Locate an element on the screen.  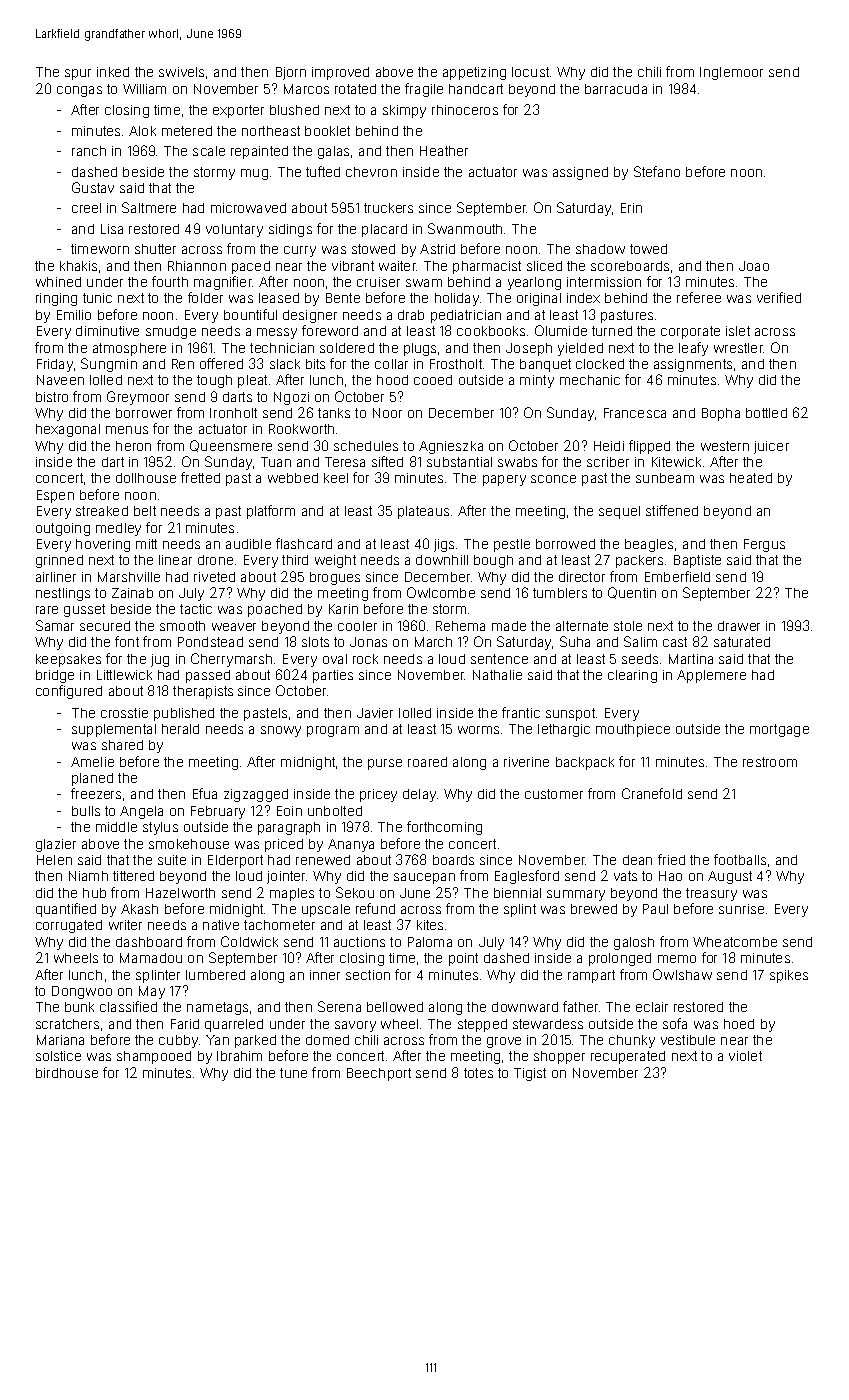
waiter is located at coordinates (397, 266).
